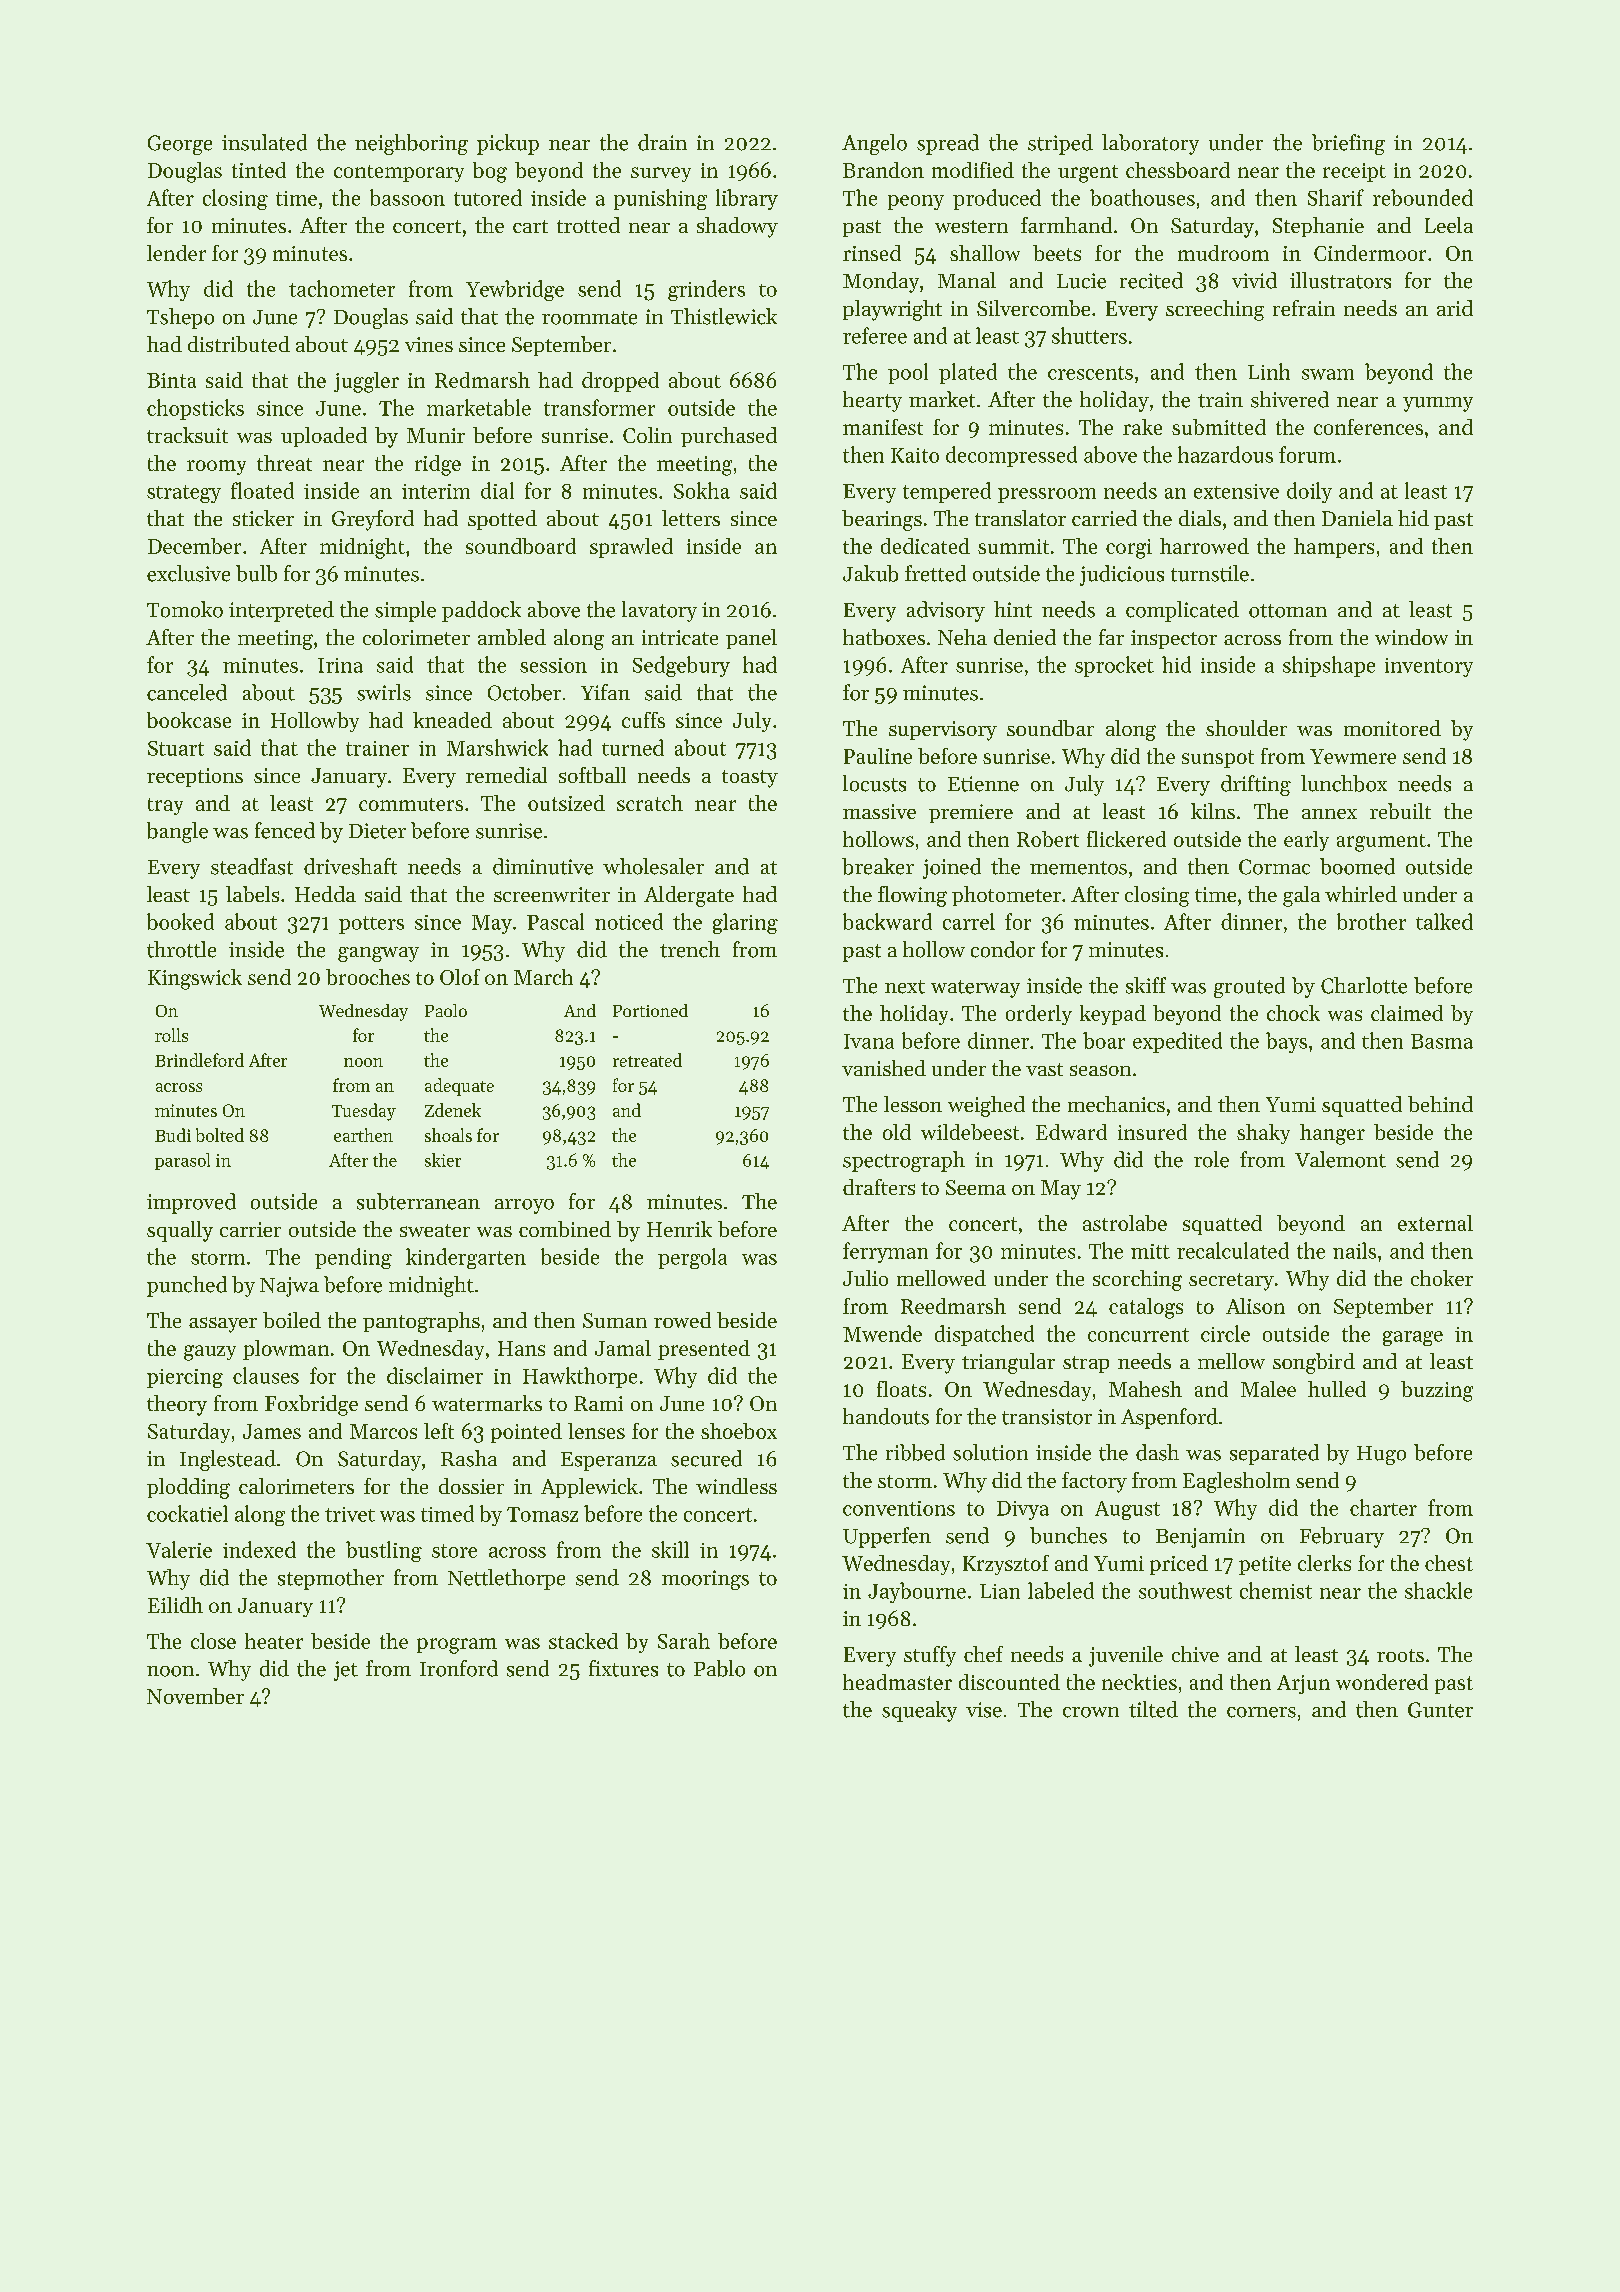  Describe the element at coordinates (589, 318) in the image. I see `roommate` at that location.
